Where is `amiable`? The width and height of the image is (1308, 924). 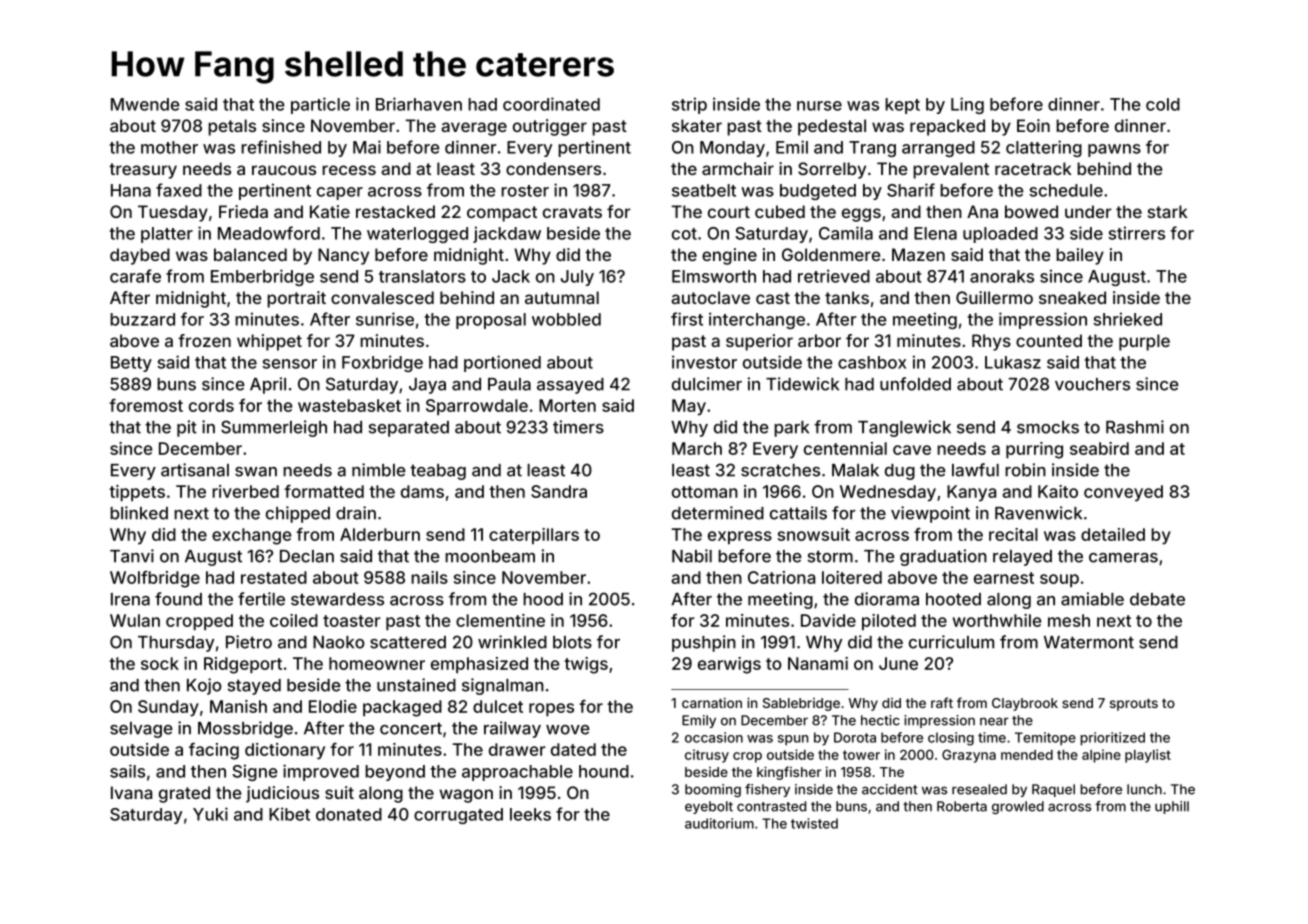
amiable is located at coordinates (1092, 599).
